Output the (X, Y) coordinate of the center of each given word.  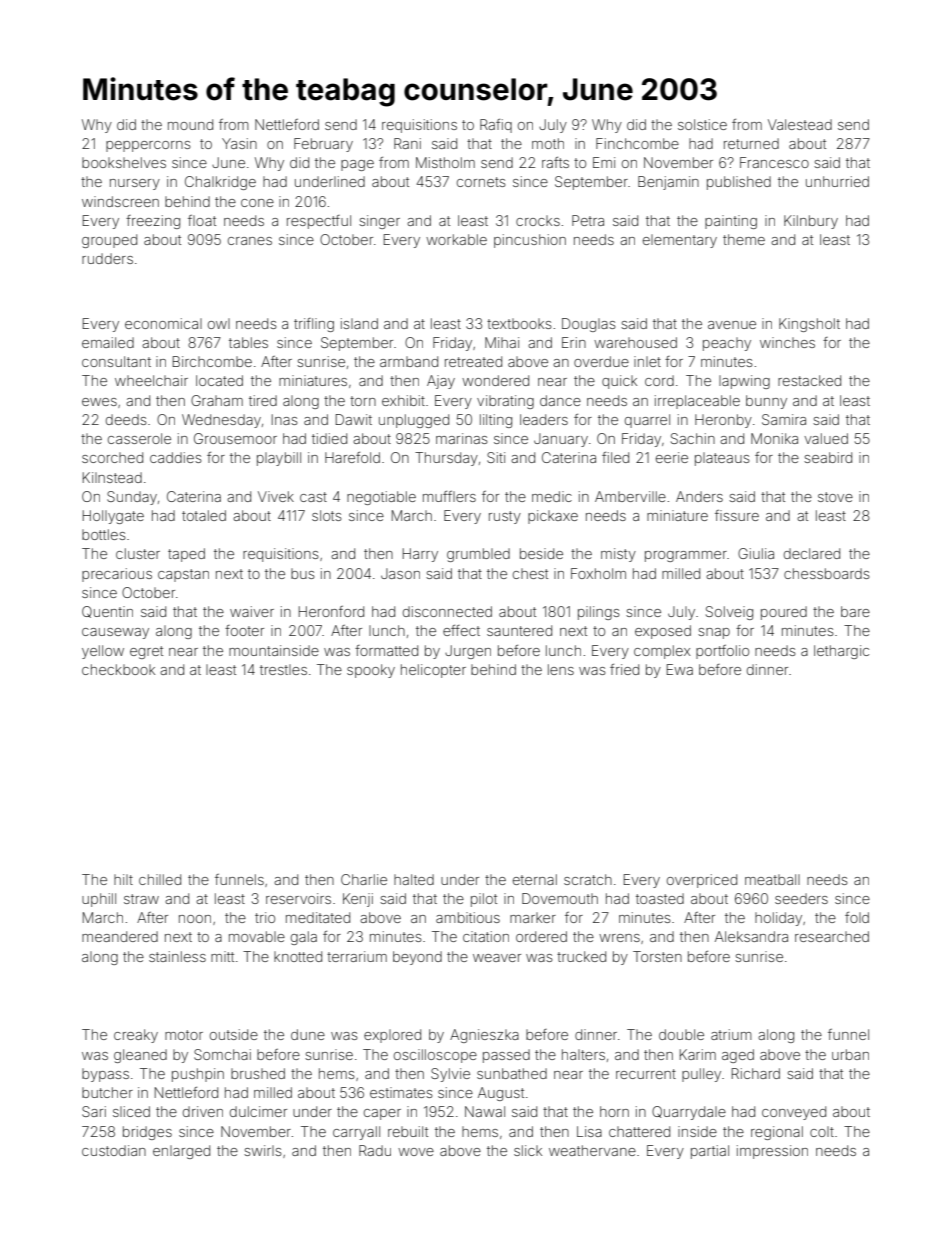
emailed (108, 342)
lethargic (841, 652)
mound (190, 124)
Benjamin (668, 183)
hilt (123, 879)
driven (203, 1111)
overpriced (702, 881)
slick (528, 1150)
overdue (601, 361)
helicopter (433, 671)
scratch (588, 879)
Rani (407, 143)
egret (146, 652)
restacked (809, 380)
